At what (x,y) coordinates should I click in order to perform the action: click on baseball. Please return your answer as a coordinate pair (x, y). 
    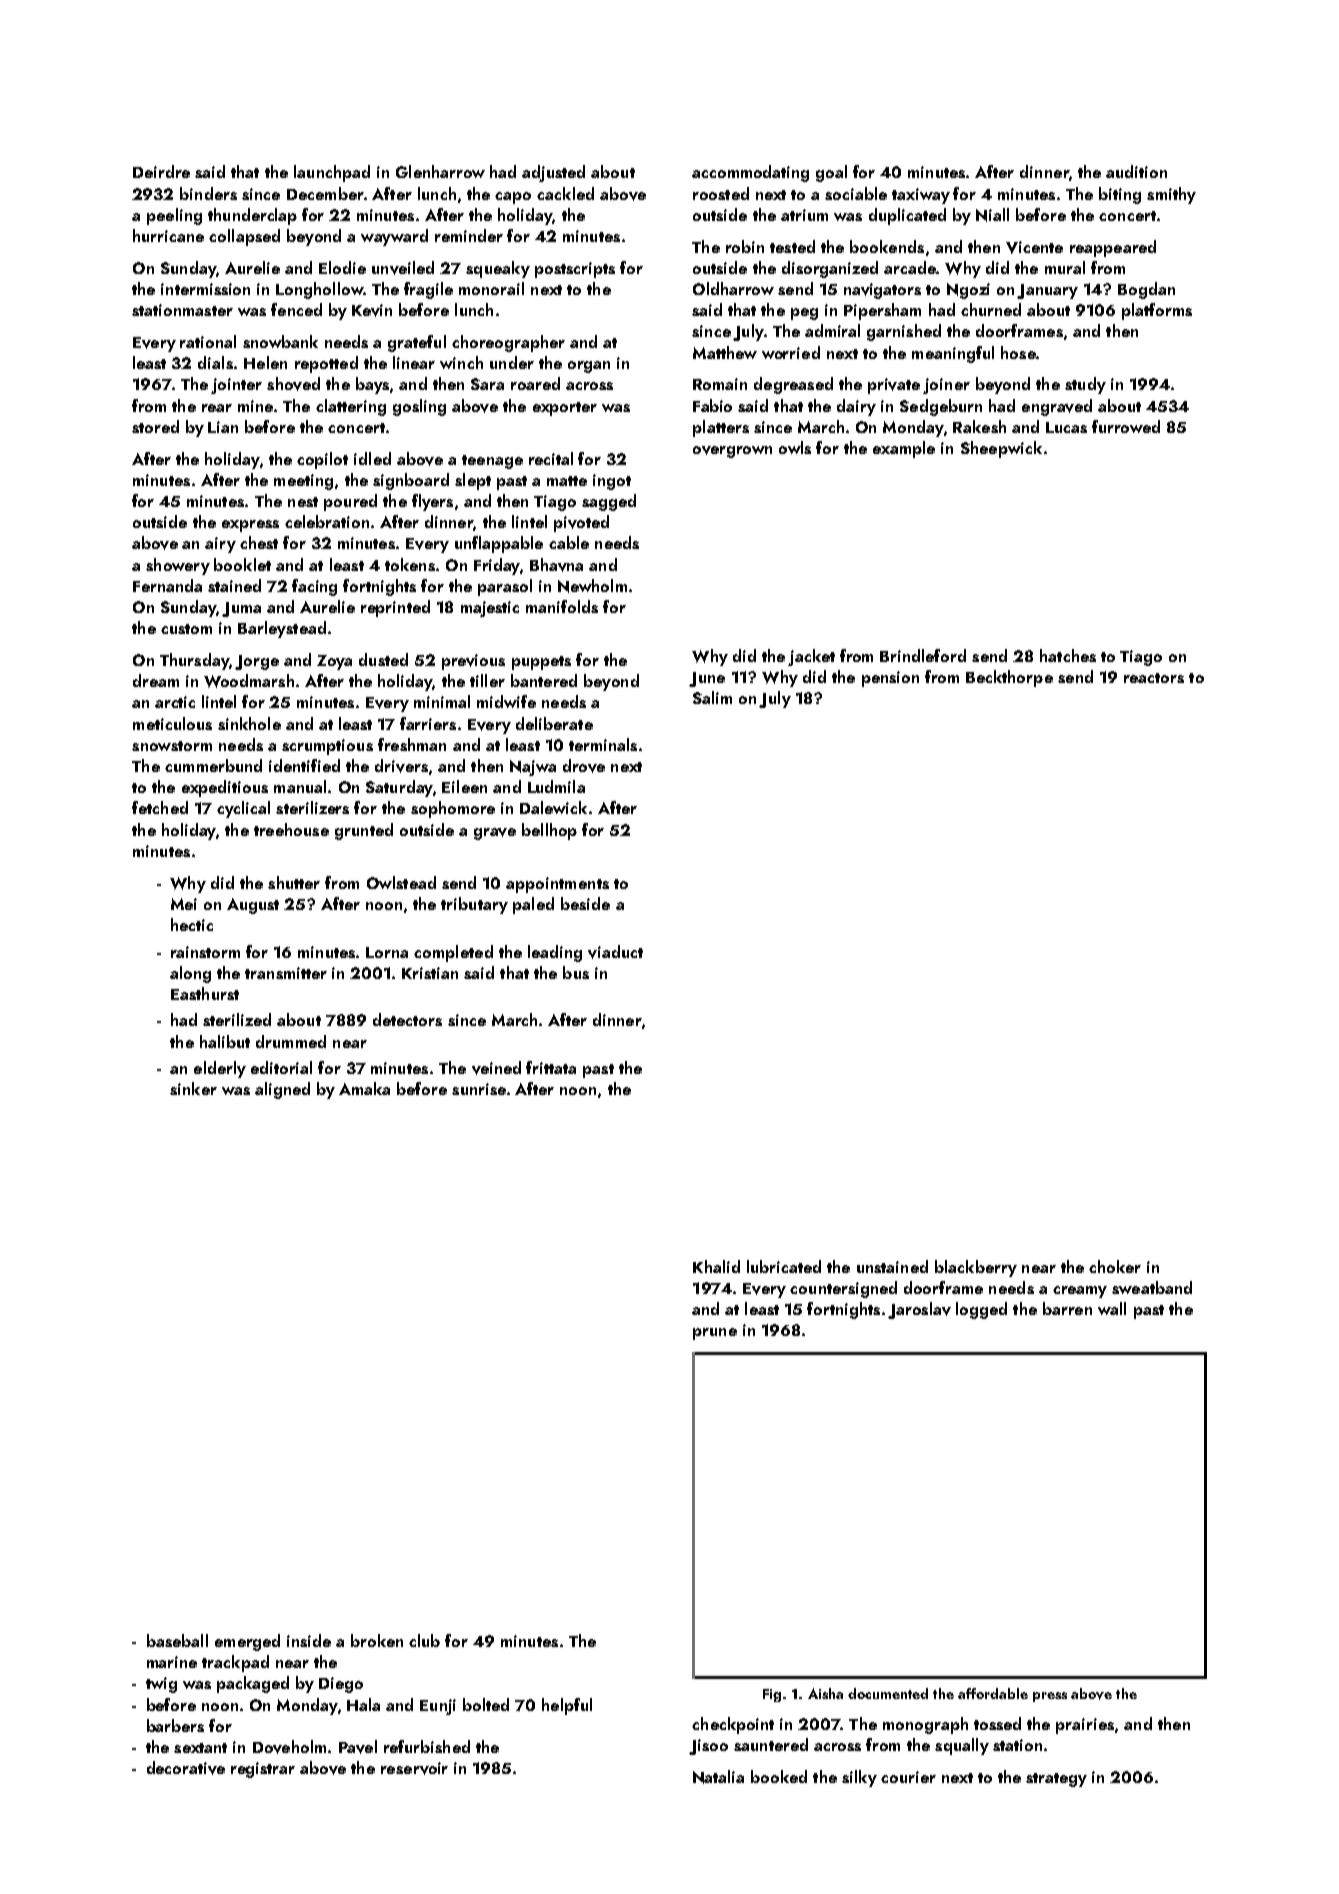
    Looking at the image, I should click on (177, 1640).
